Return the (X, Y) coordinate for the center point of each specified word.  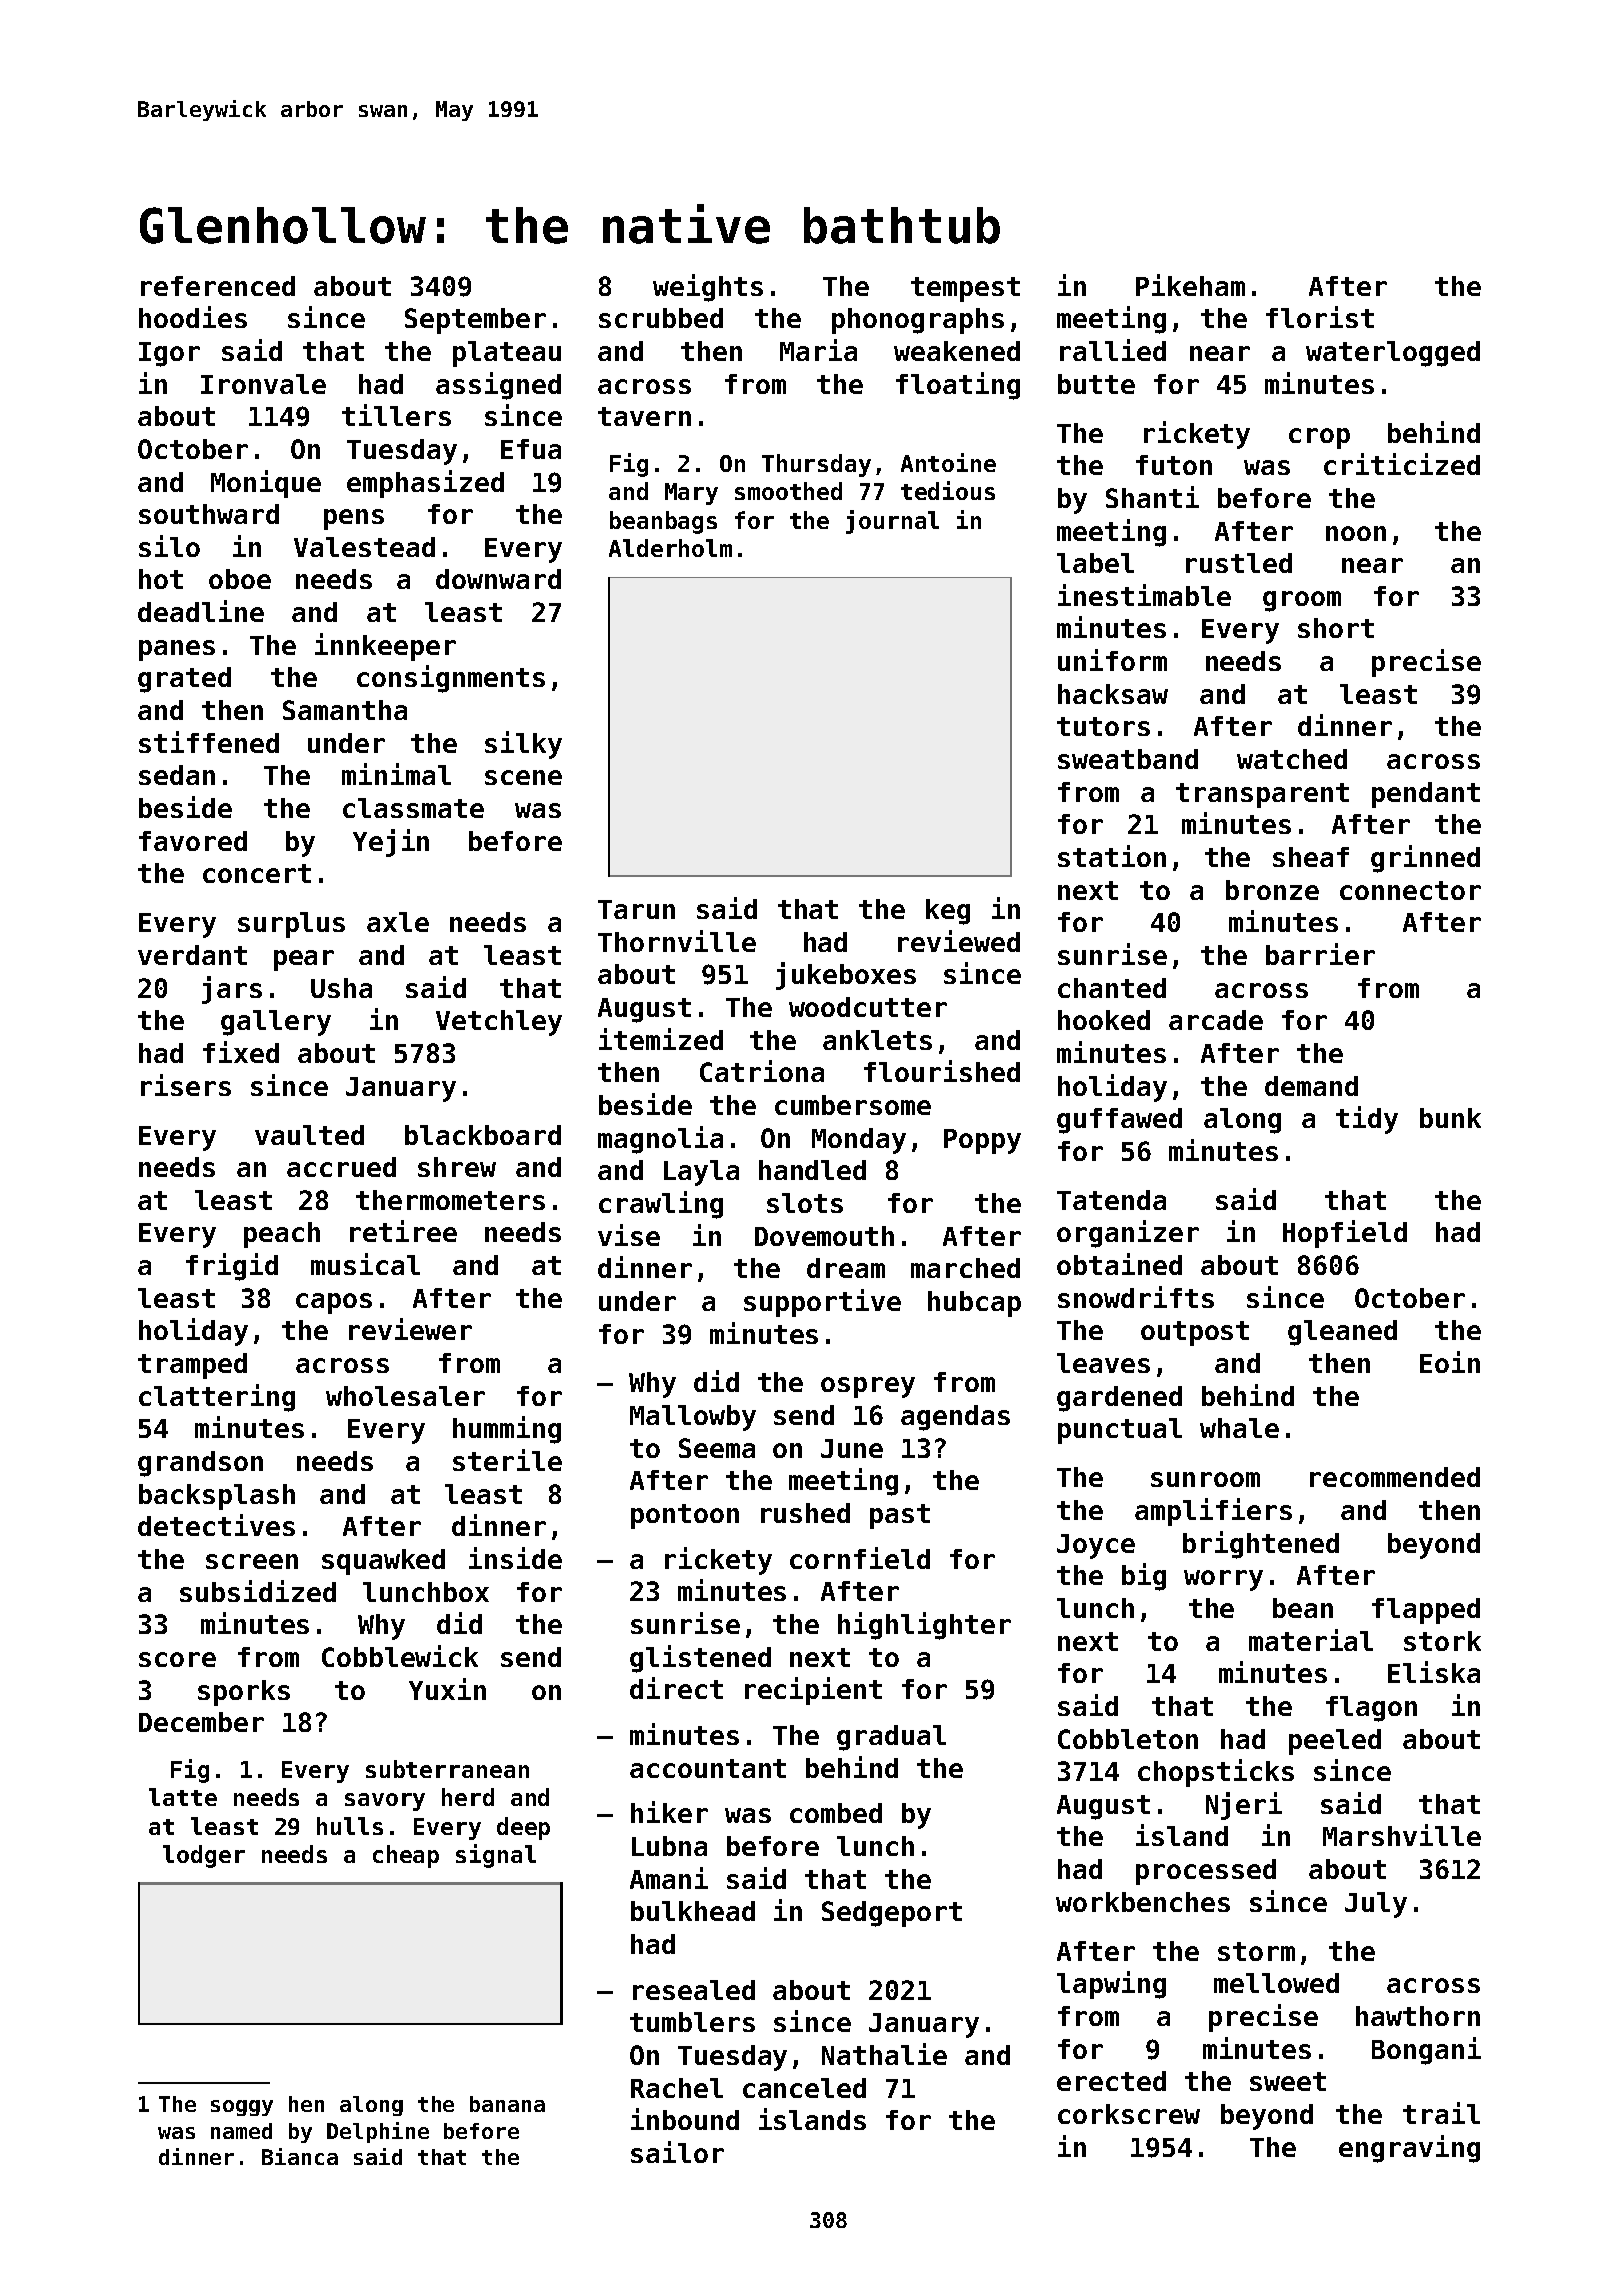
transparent (1262, 795)
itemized (661, 1039)
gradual (891, 1738)
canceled (804, 2088)
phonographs (918, 321)
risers (186, 1085)
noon (1356, 533)
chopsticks (1216, 1773)
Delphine (378, 2132)
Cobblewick (400, 1656)
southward (209, 514)
